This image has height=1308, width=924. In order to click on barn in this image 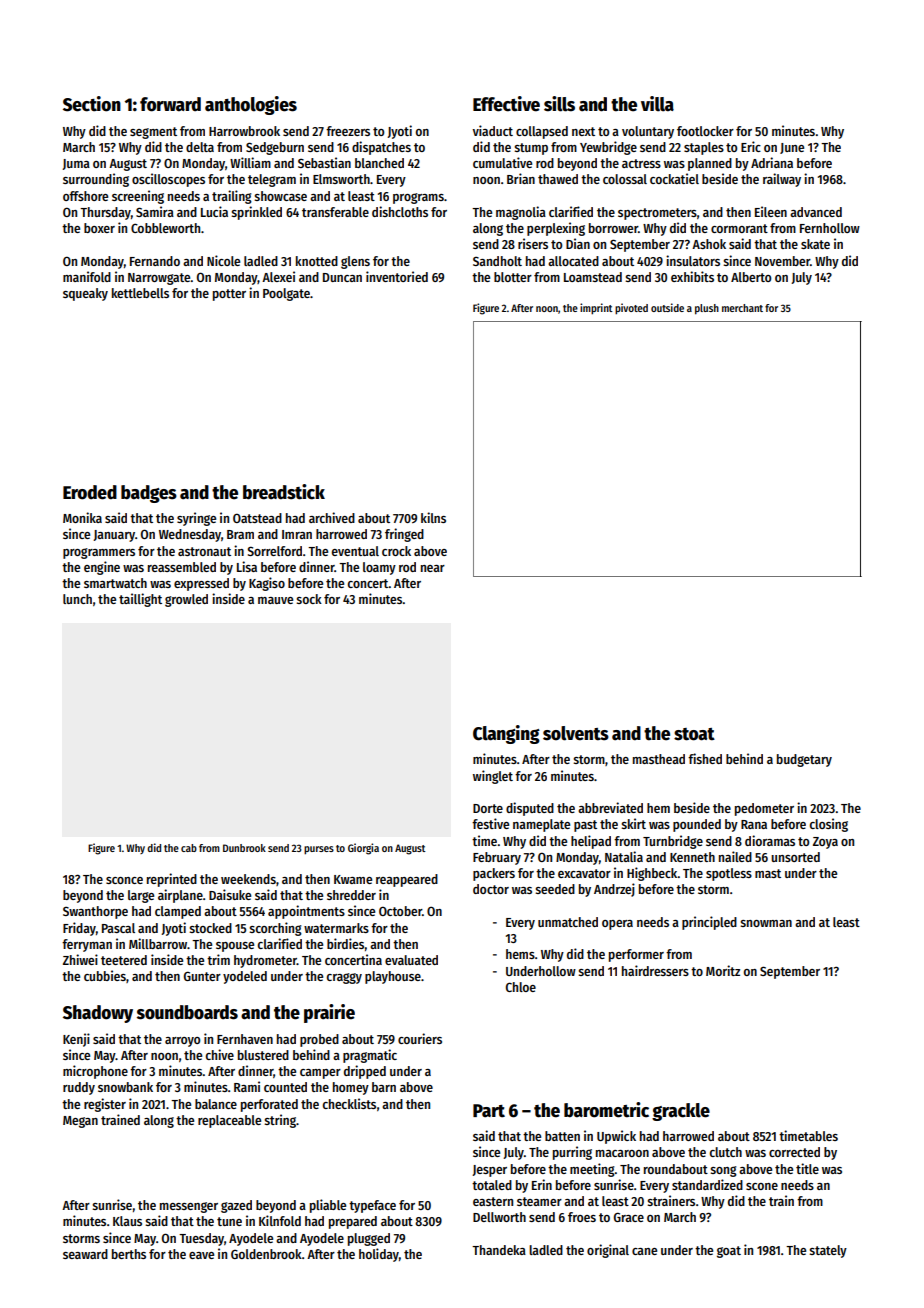, I will do `click(384, 1087)`.
